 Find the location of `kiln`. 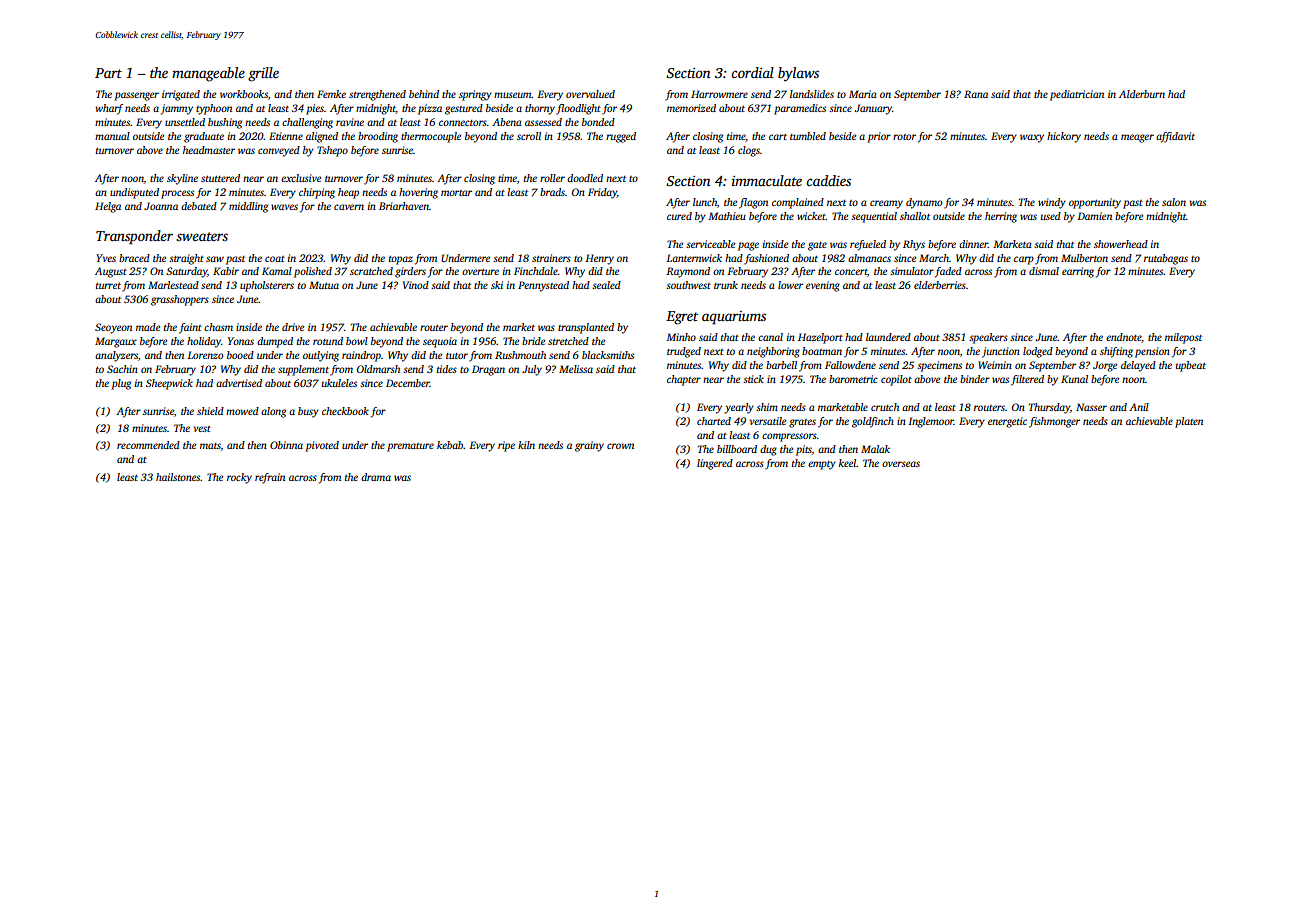

kiln is located at coordinates (526, 445).
